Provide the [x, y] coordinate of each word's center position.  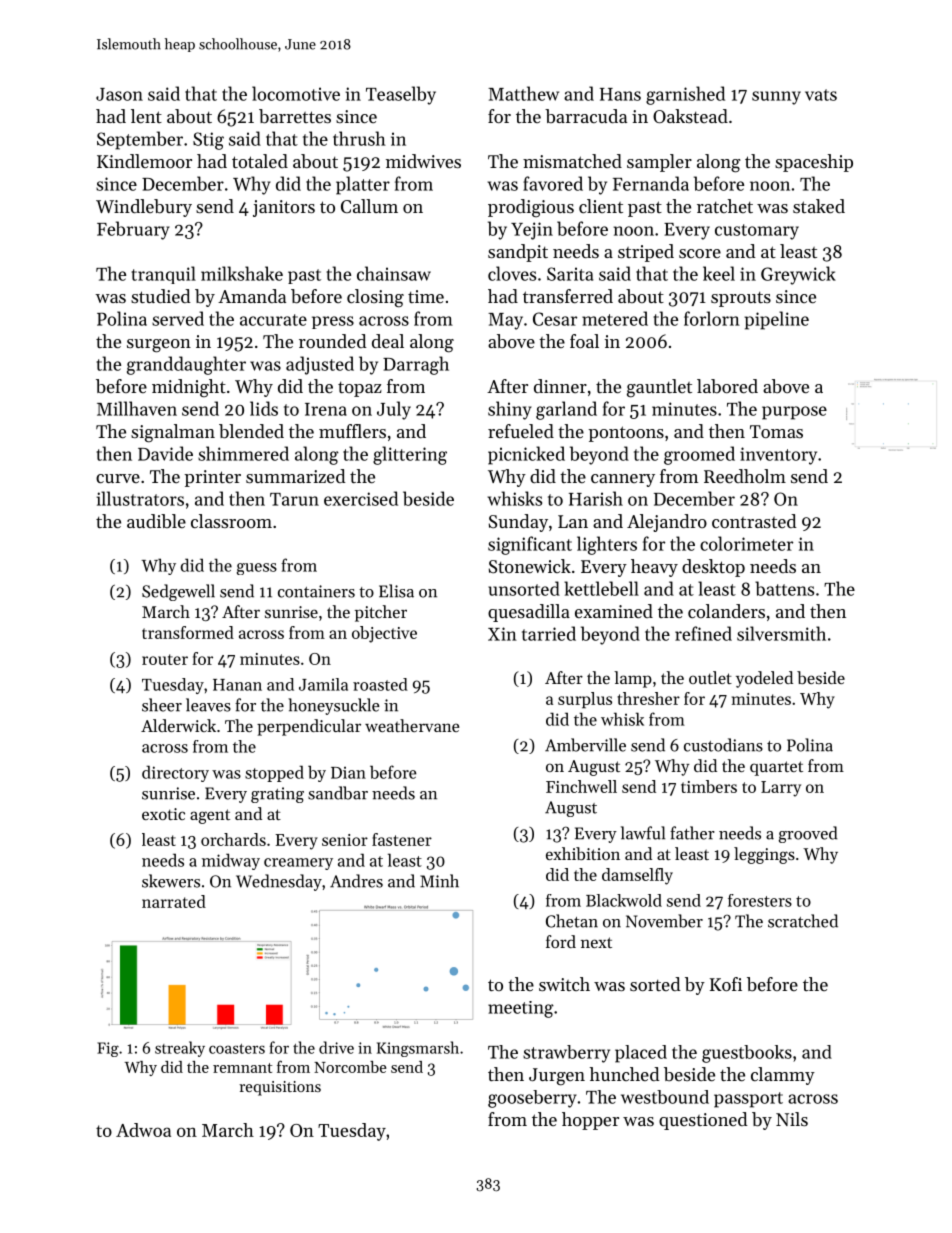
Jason [119, 94]
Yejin [532, 231]
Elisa [396, 591]
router [165, 659]
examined [614, 611]
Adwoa [143, 1130]
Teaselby [401, 95]
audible [156, 521]
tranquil [163, 275]
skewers [171, 881]
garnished [685, 95]
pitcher [381, 613]
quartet [776, 768]
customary [757, 232]
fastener [402, 839]
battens [784, 588]
